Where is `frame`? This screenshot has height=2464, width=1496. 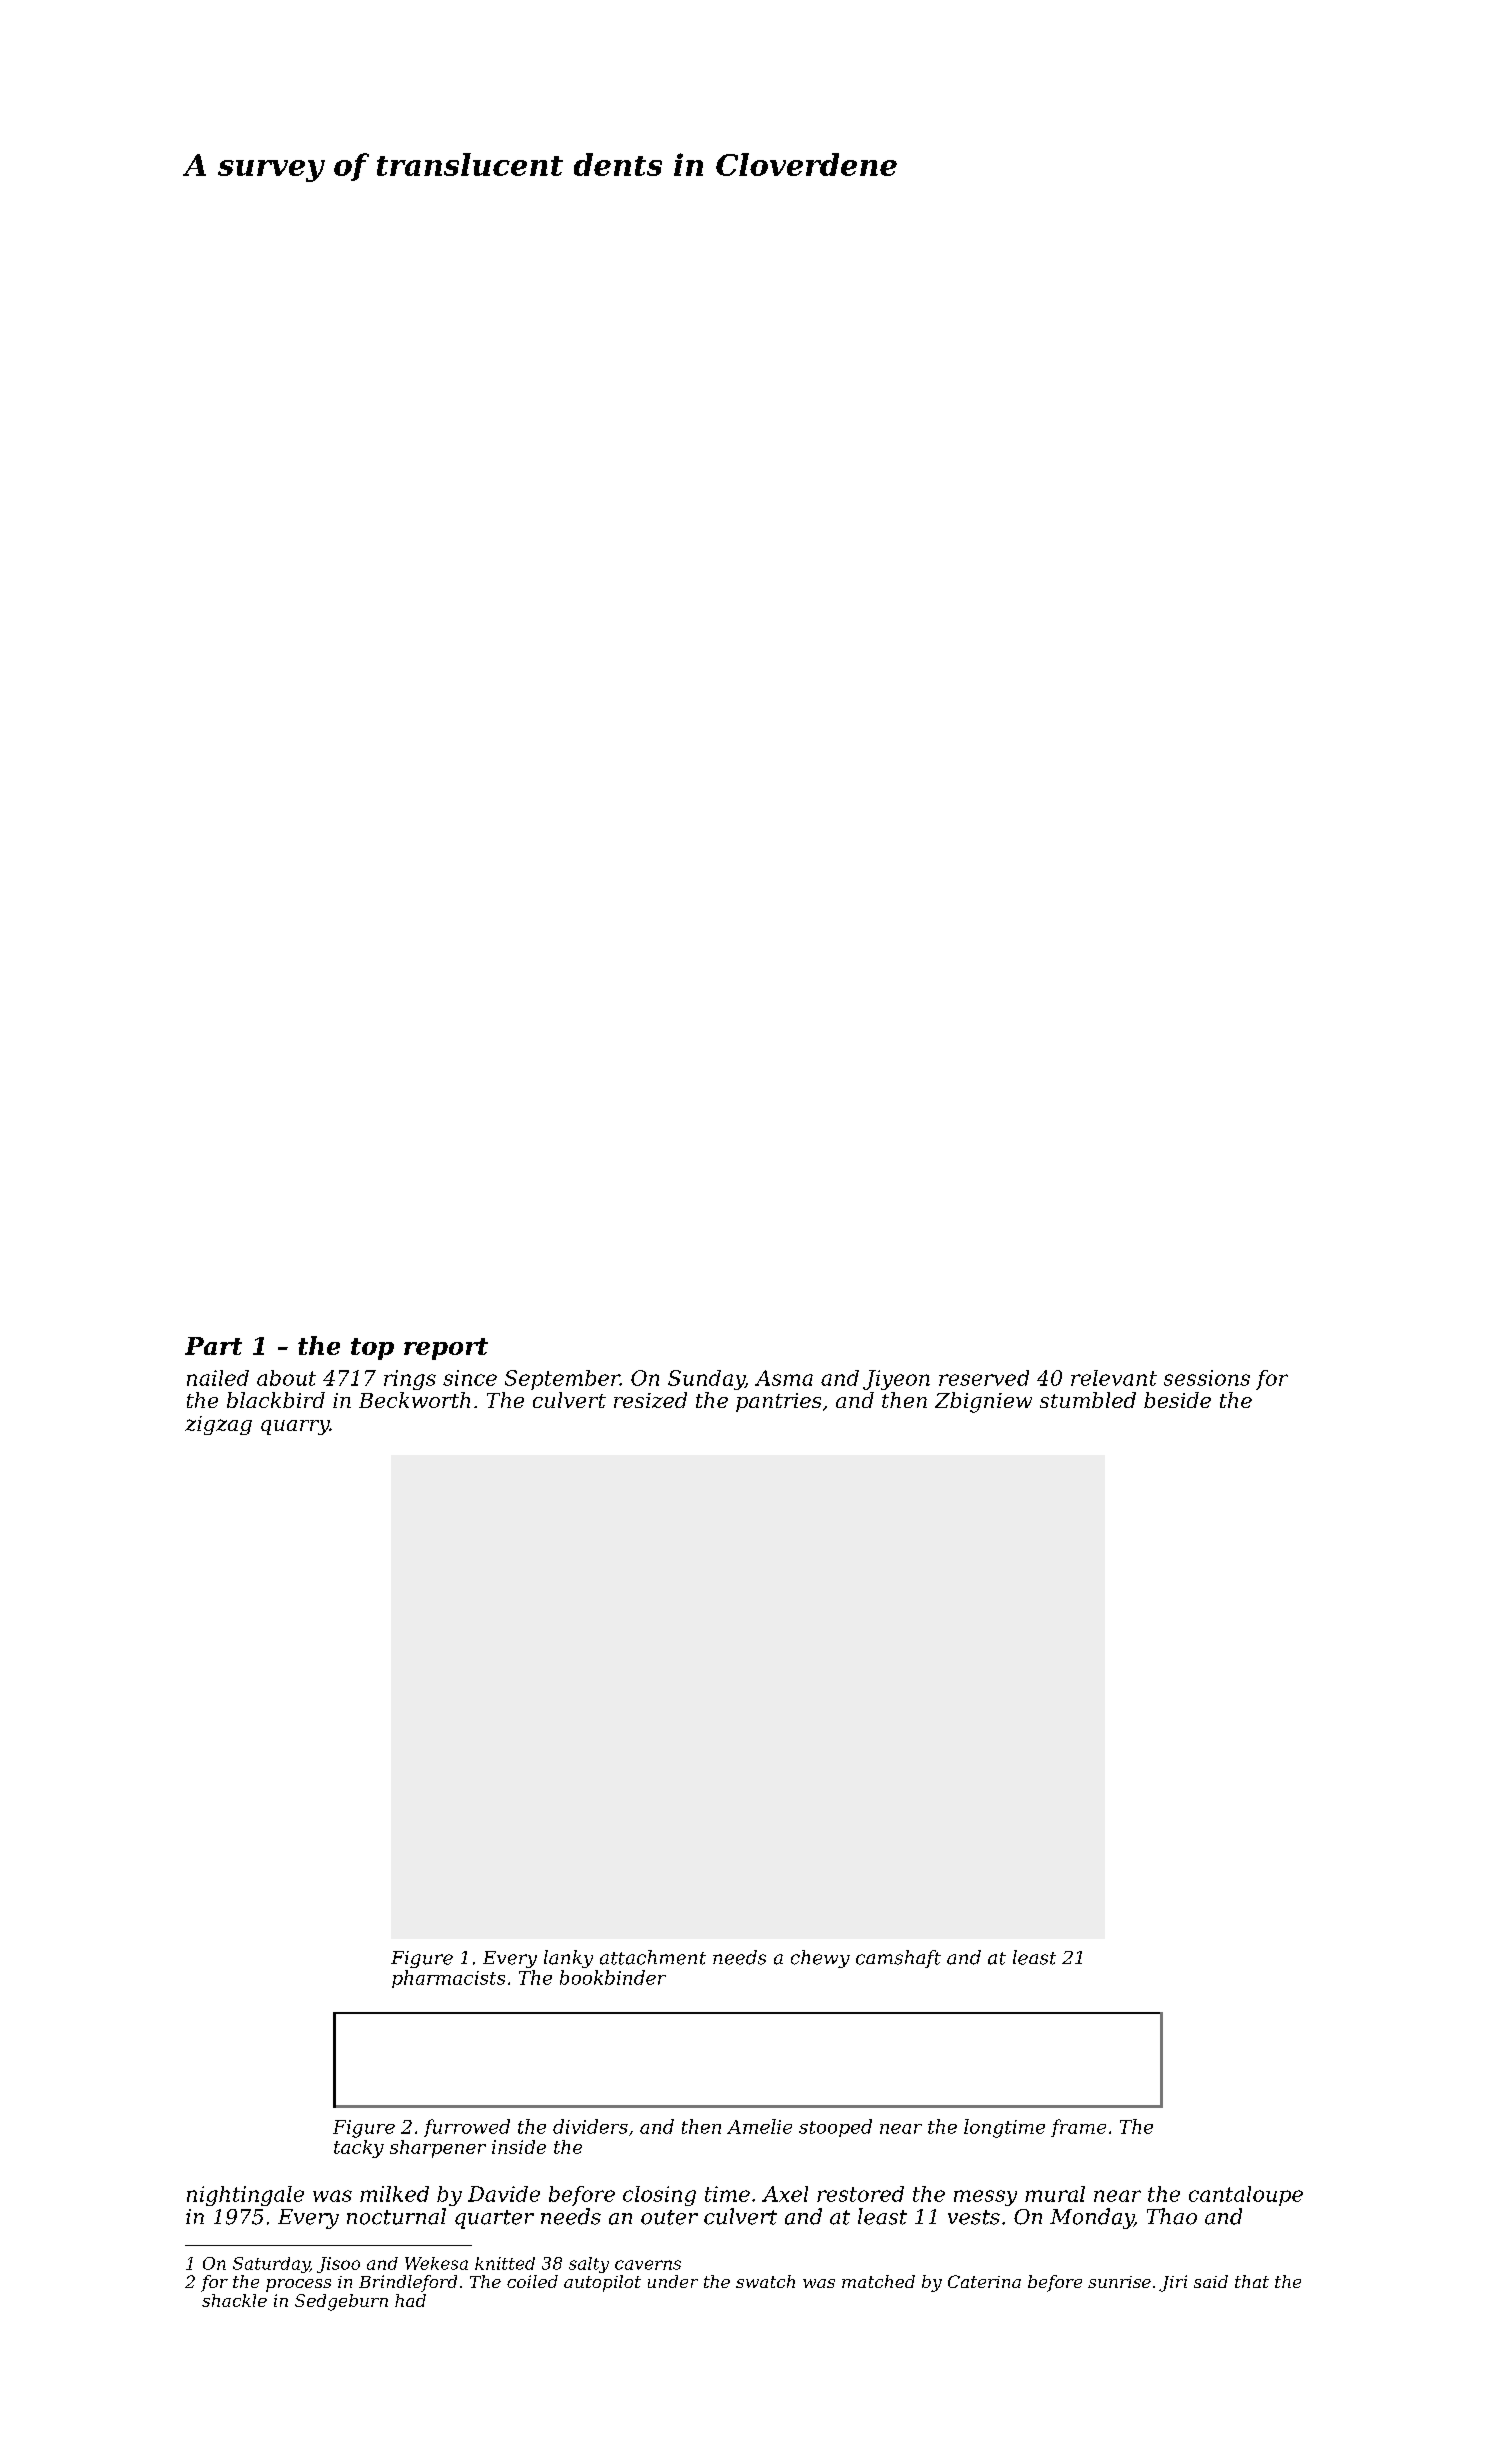 frame is located at coordinates (1078, 2128).
